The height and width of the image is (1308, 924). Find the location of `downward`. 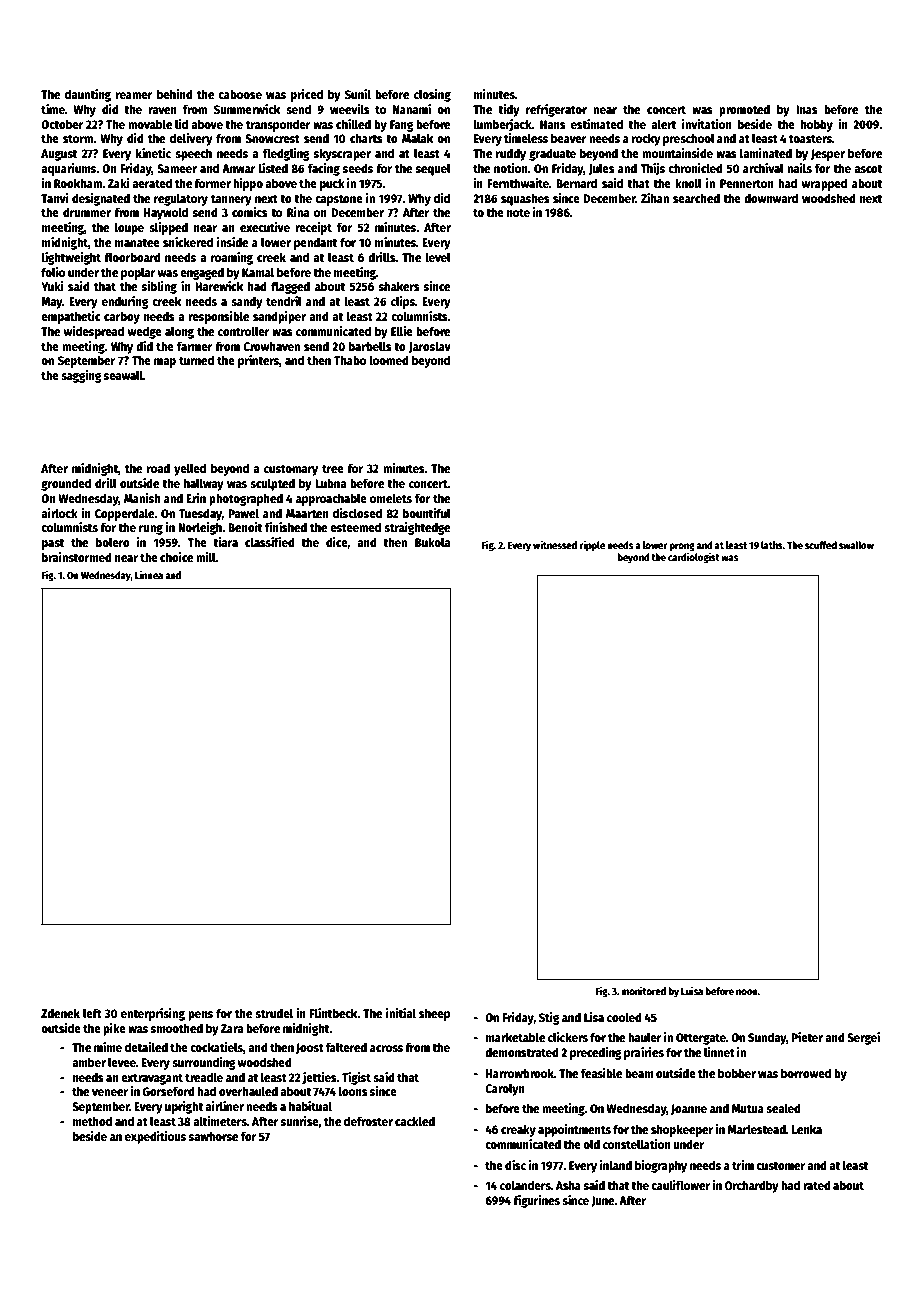

downward is located at coordinates (771, 198).
